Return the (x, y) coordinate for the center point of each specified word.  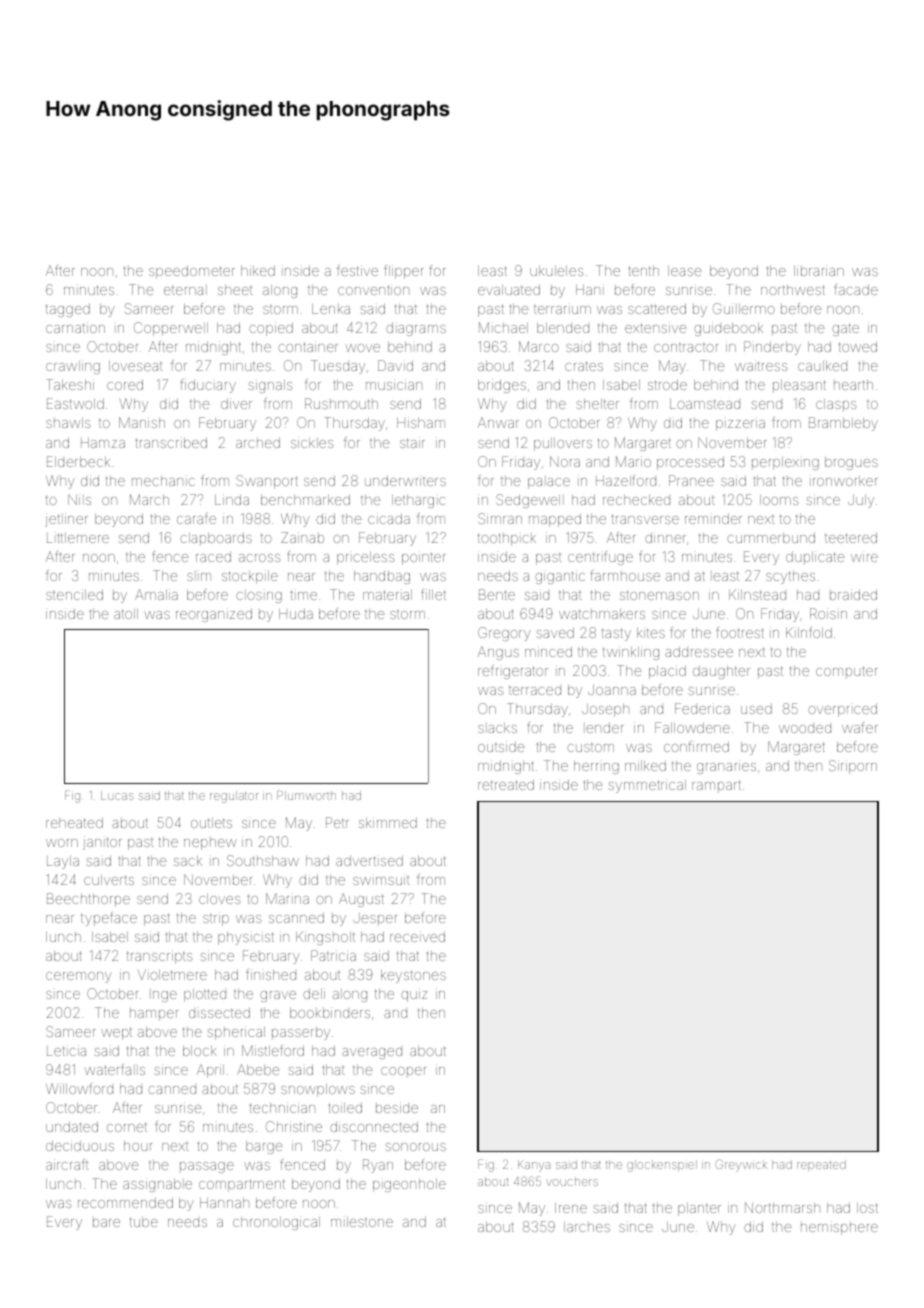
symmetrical (647, 786)
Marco (539, 346)
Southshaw (263, 860)
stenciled (74, 594)
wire (864, 556)
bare (106, 1222)
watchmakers (602, 614)
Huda (296, 613)
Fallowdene (692, 727)
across (259, 558)
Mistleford (273, 1050)
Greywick (741, 1165)
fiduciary (208, 386)
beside (397, 1107)
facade (856, 289)
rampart (716, 786)
